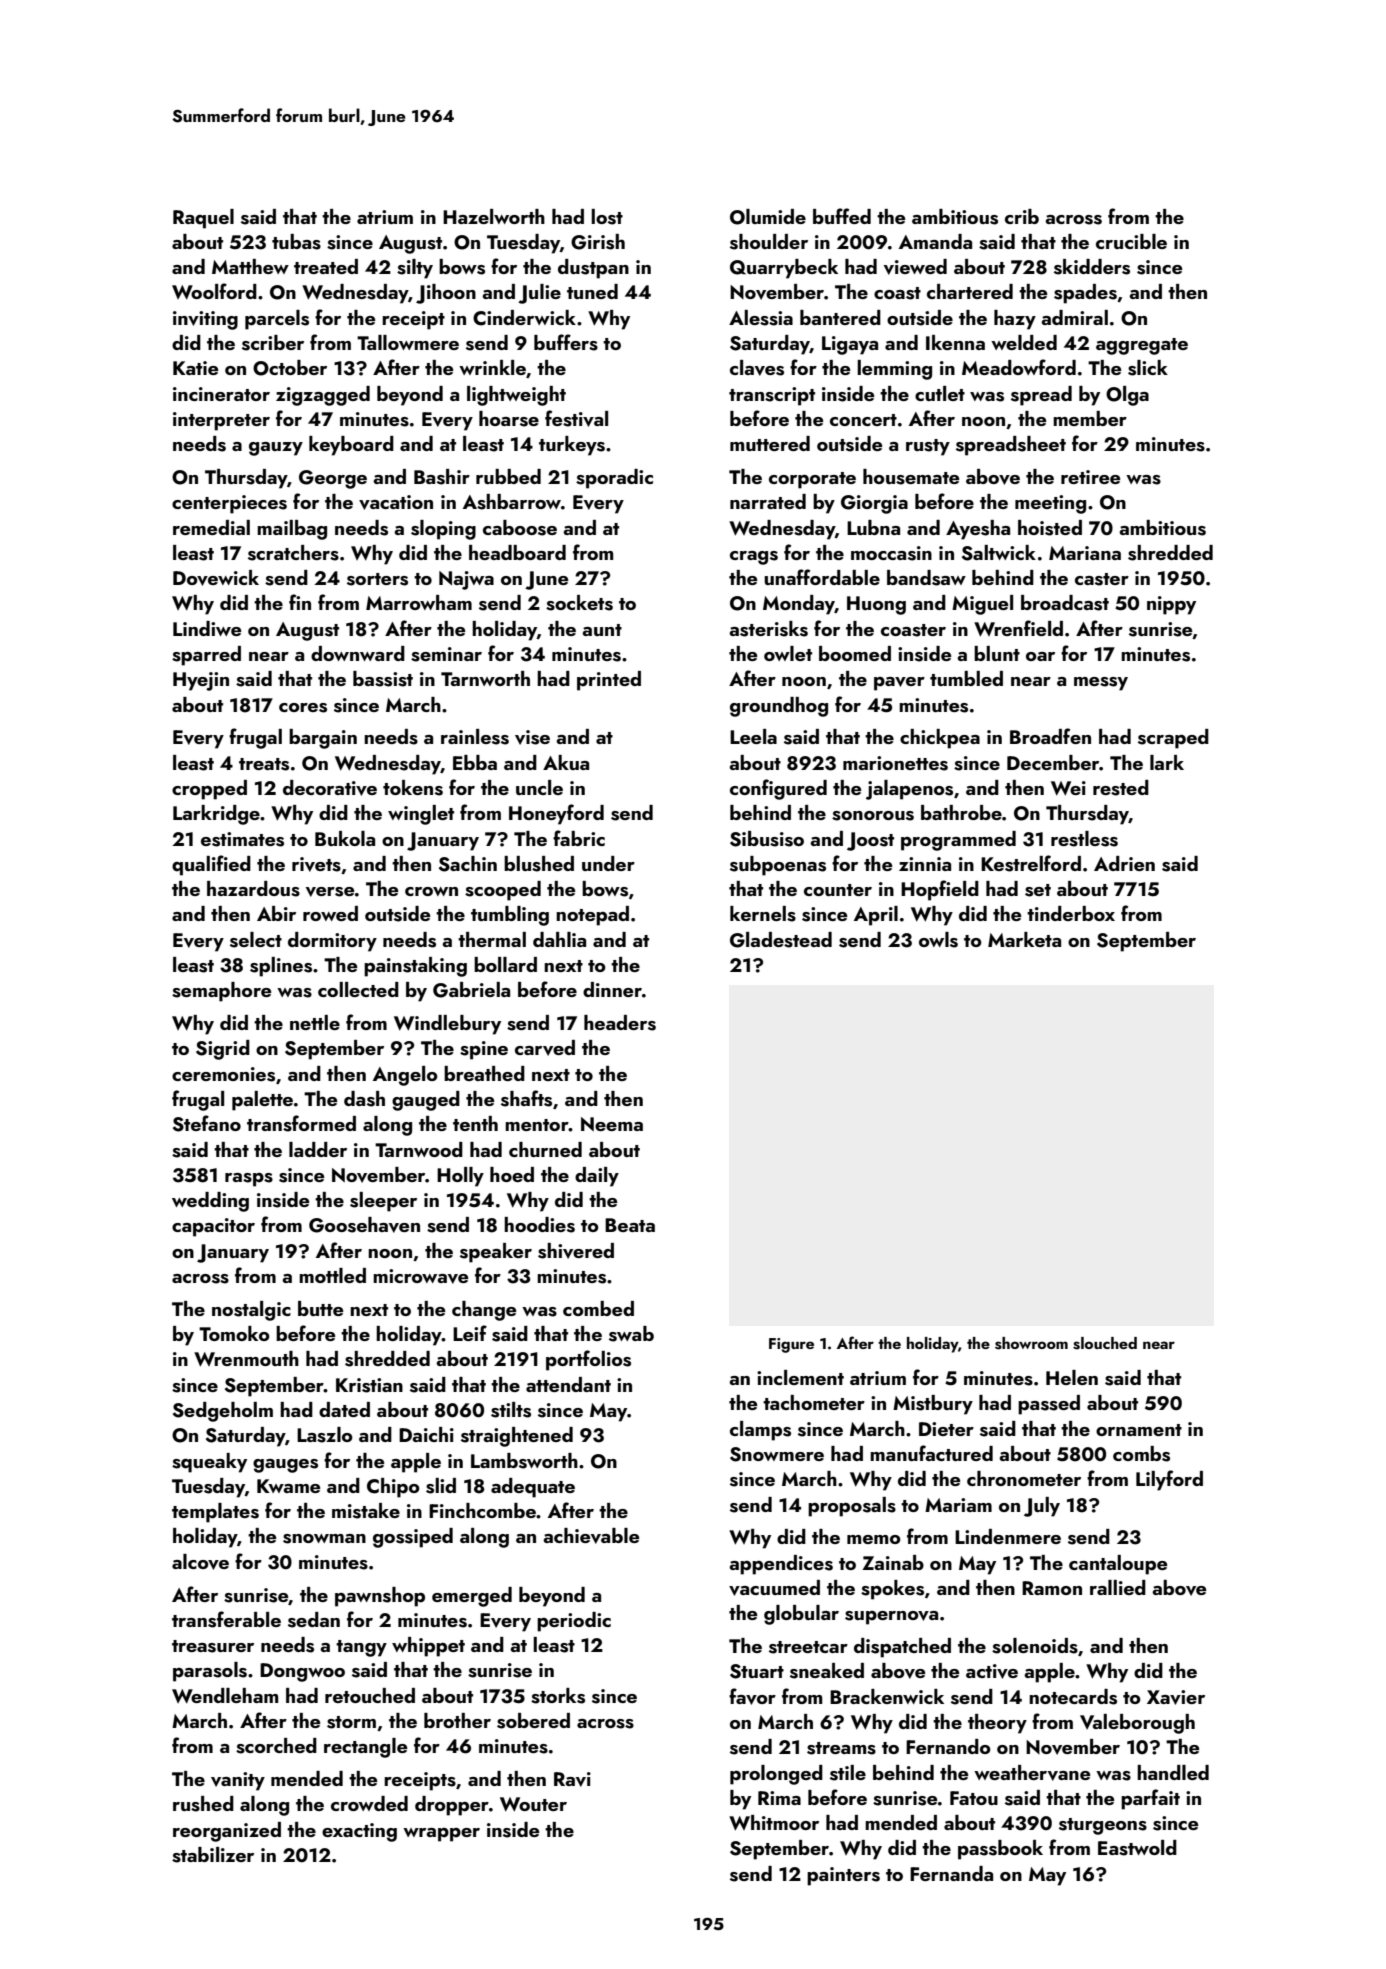 The image size is (1386, 1969). What do you see at coordinates (1131, 241) in the screenshot?
I see `crucible` at bounding box center [1131, 241].
